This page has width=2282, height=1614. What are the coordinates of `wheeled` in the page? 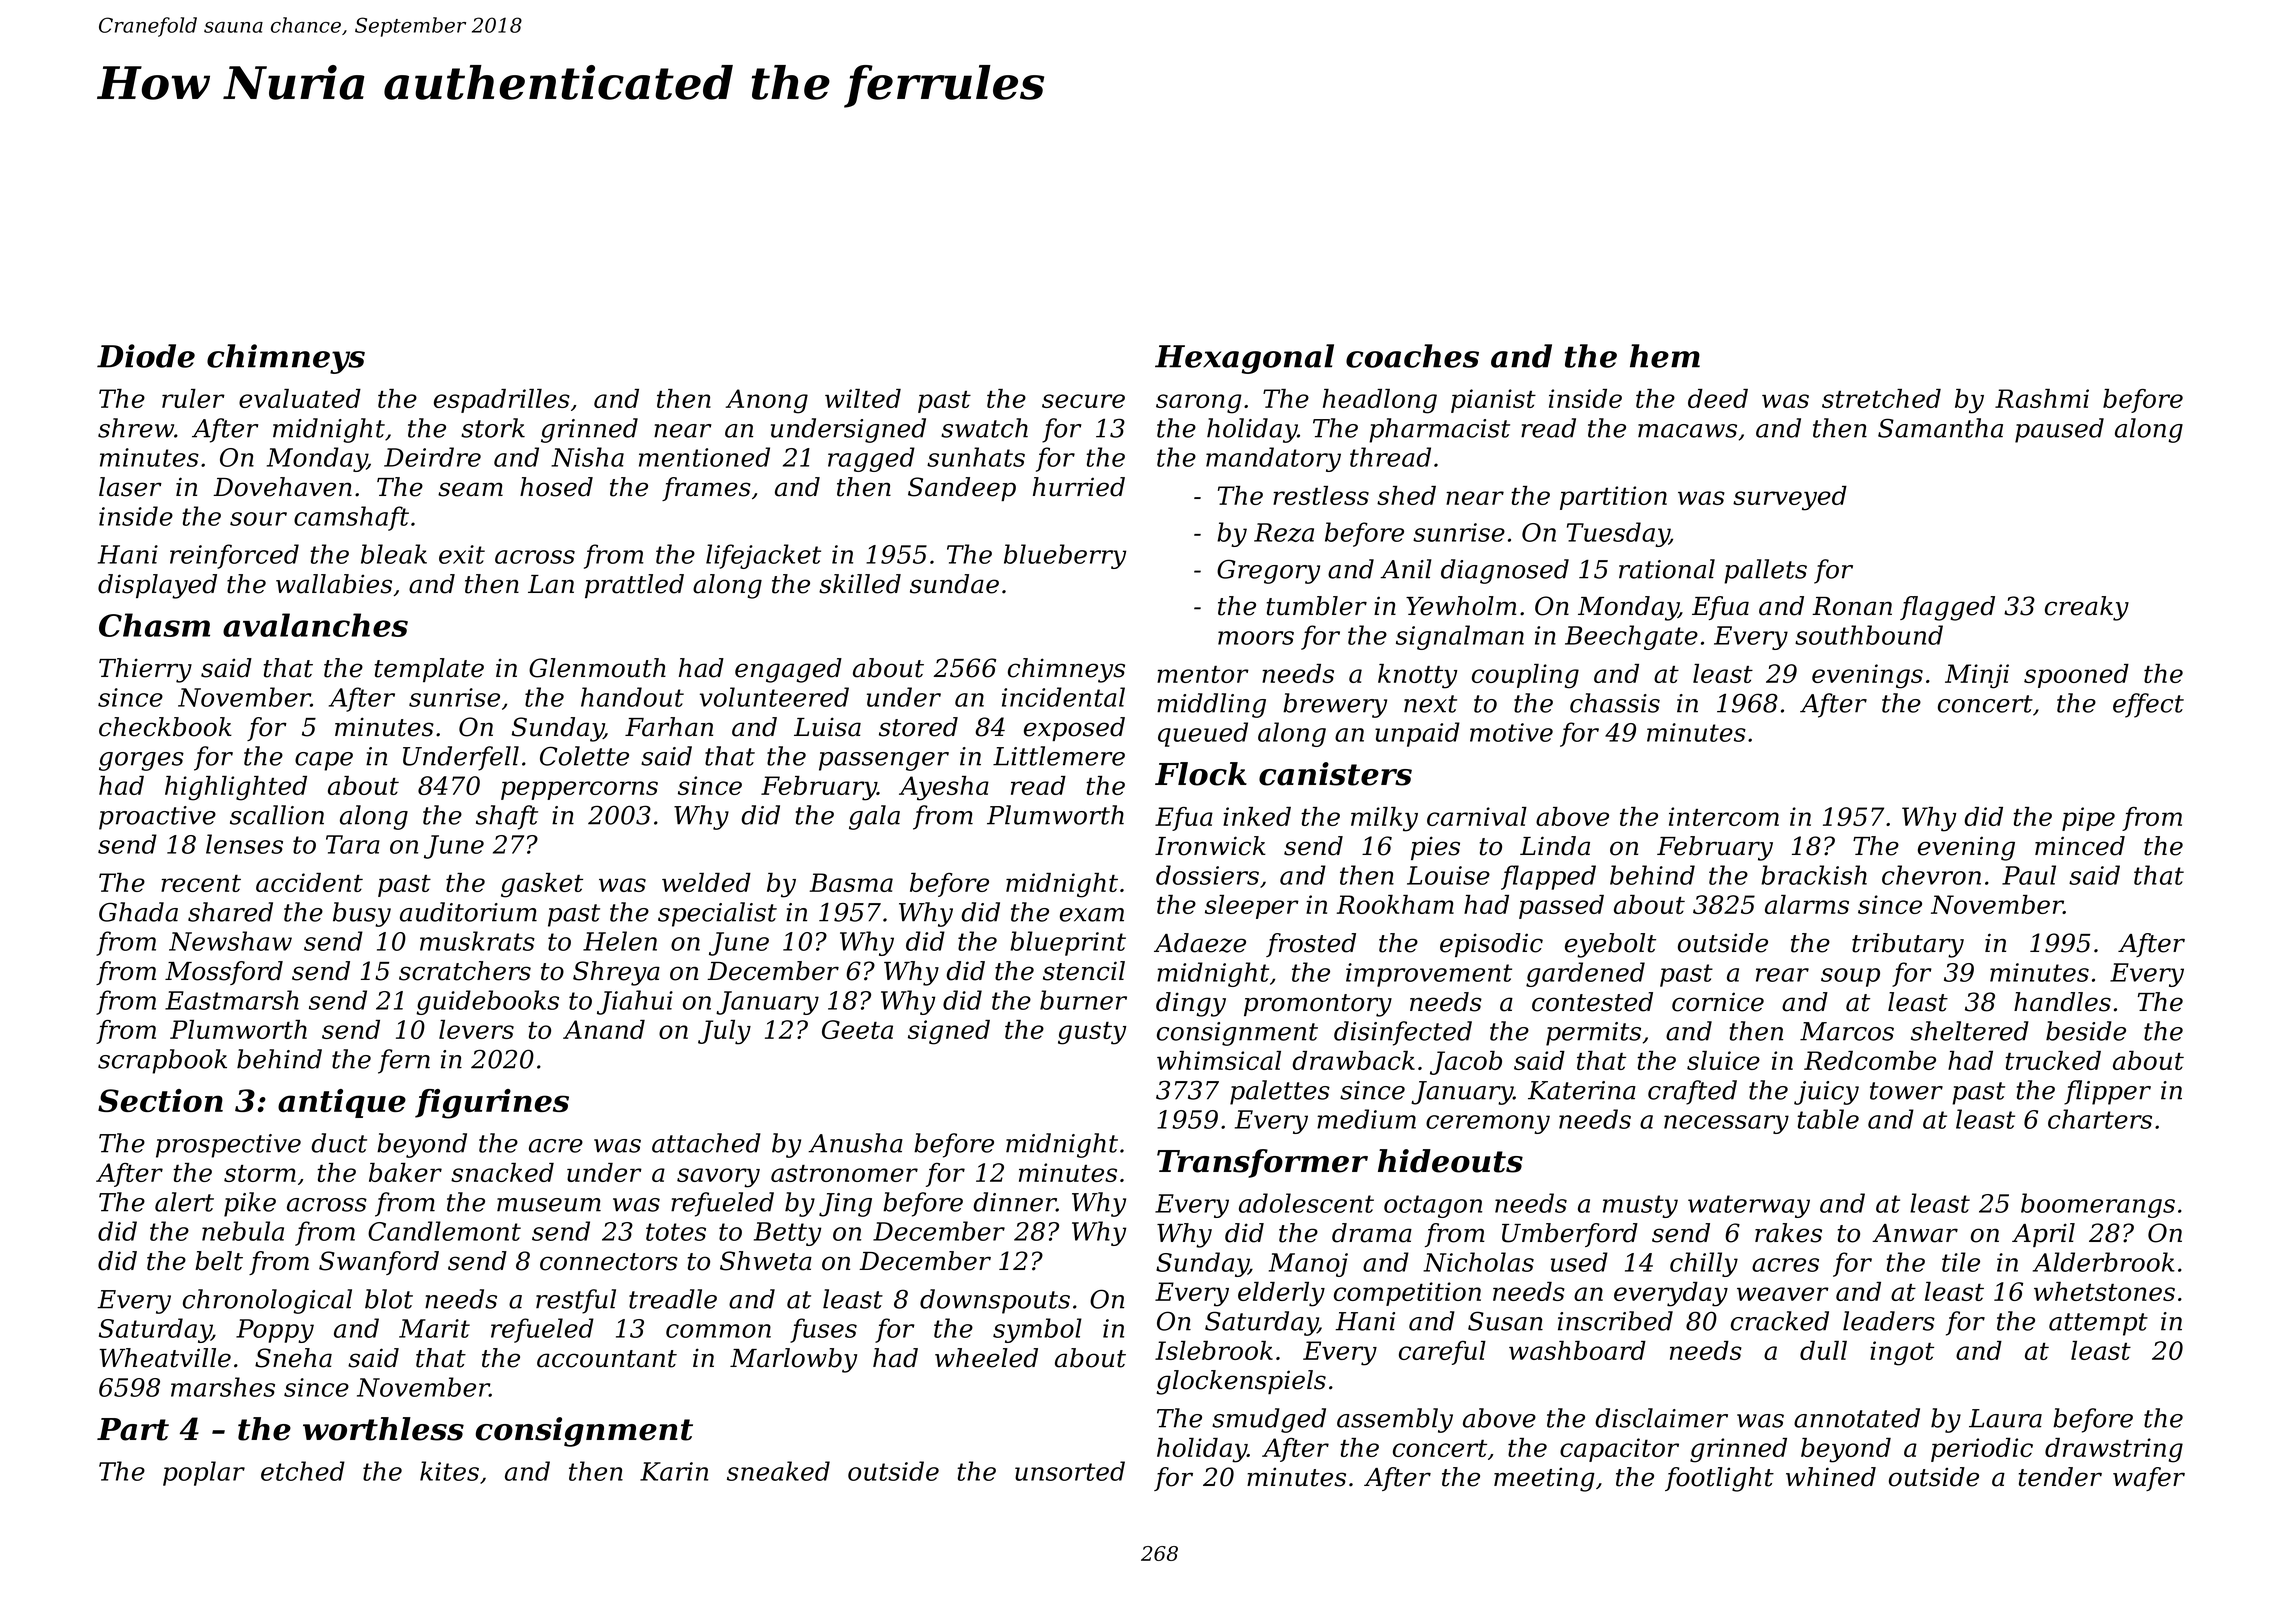 It's located at (986, 1358).
